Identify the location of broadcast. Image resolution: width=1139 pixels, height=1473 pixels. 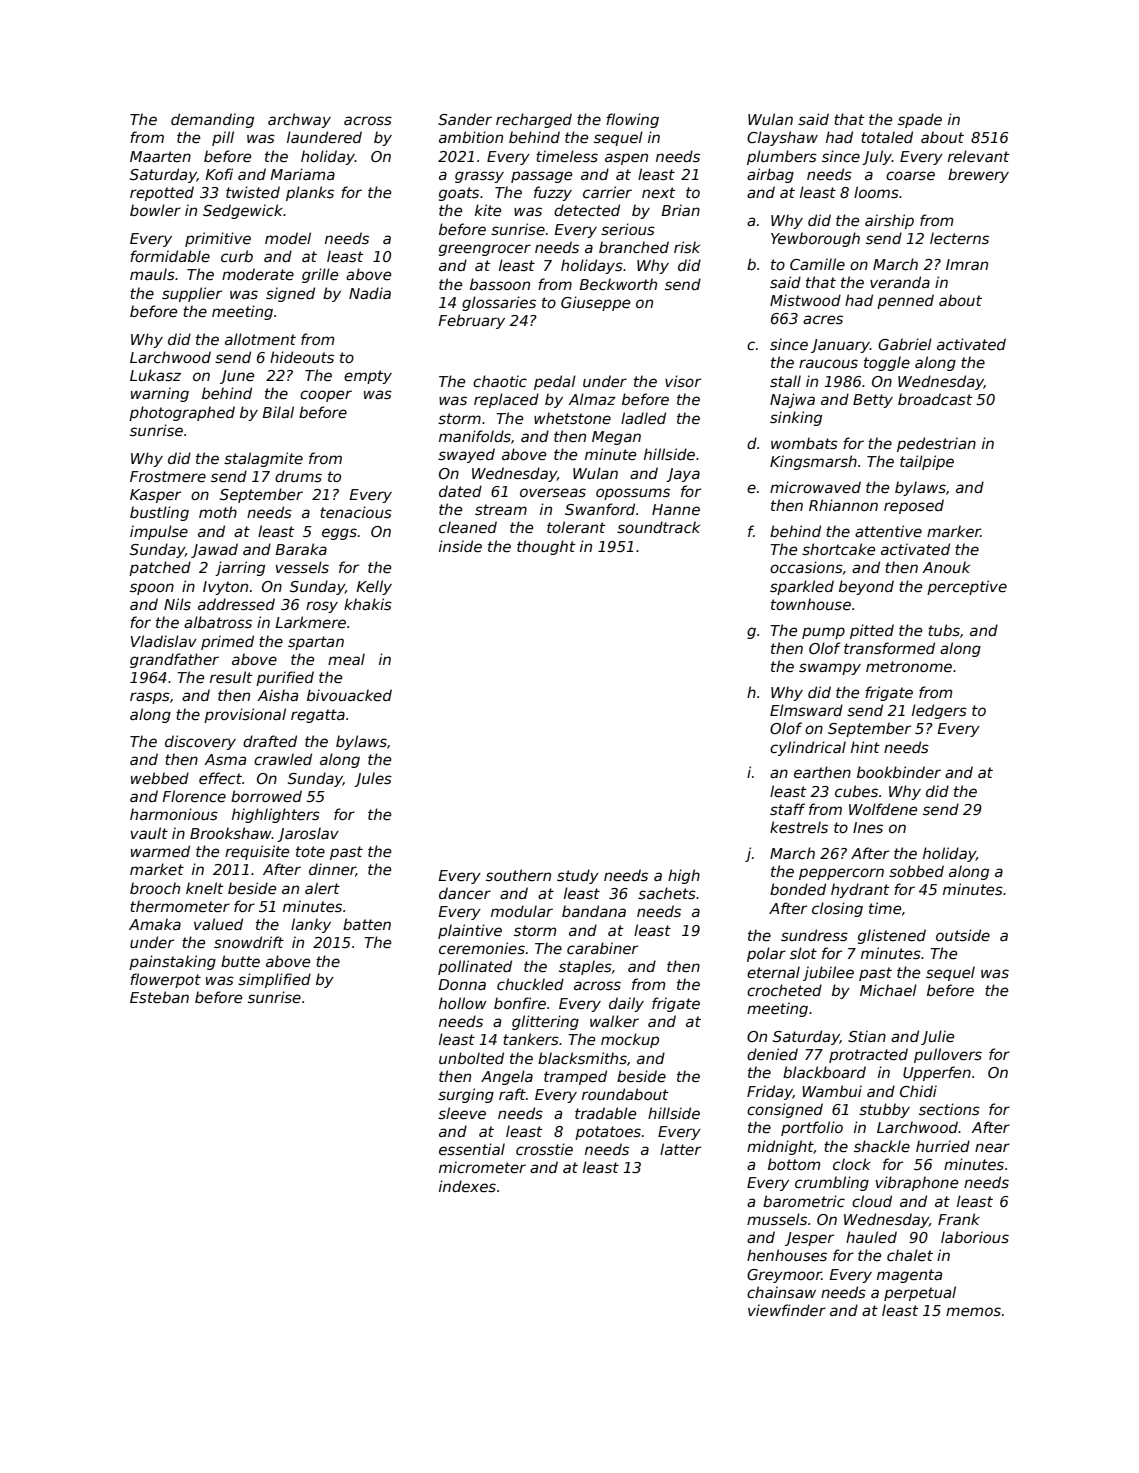
(935, 399).
